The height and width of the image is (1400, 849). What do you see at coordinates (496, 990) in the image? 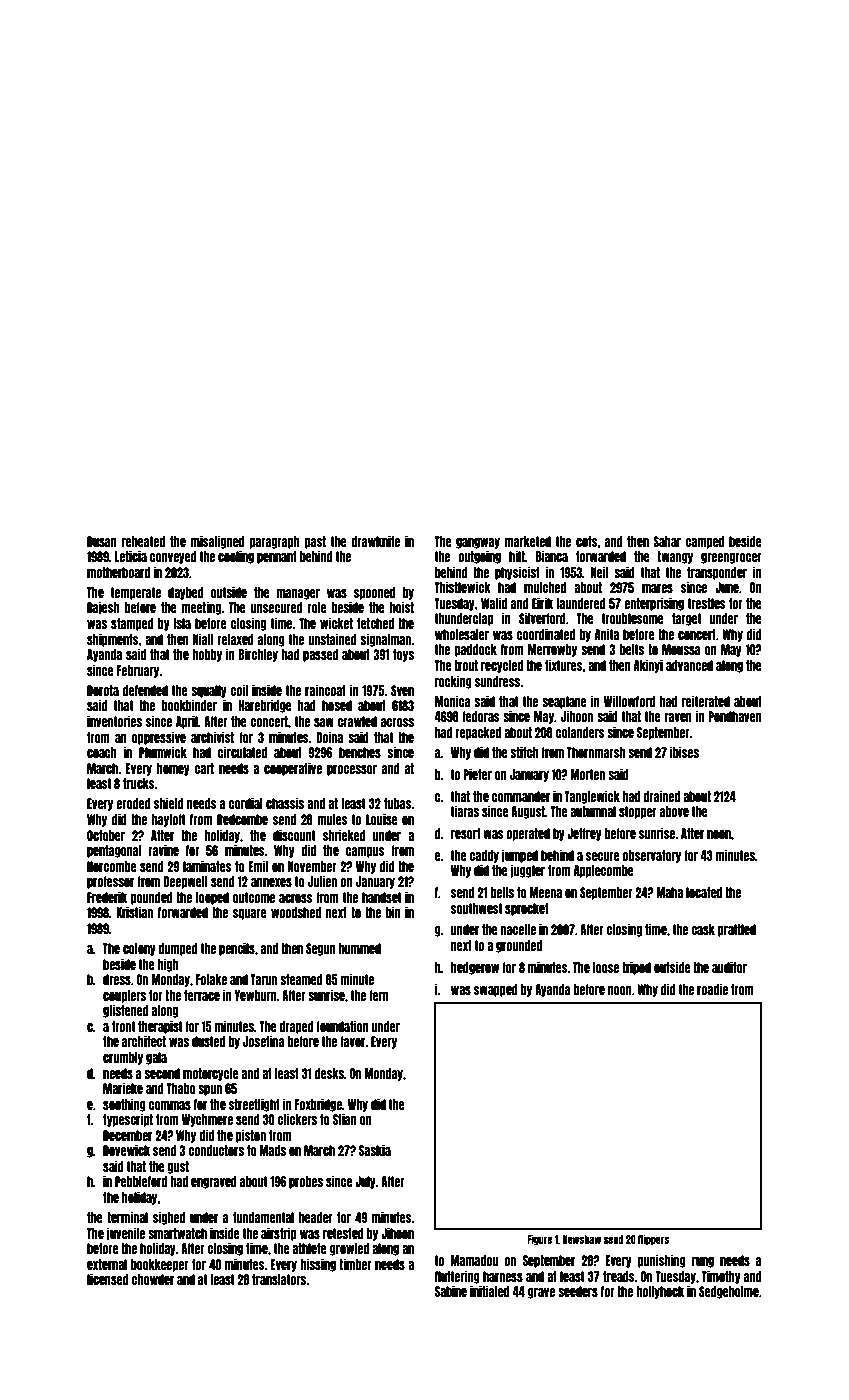
I see `swapped` at bounding box center [496, 990].
